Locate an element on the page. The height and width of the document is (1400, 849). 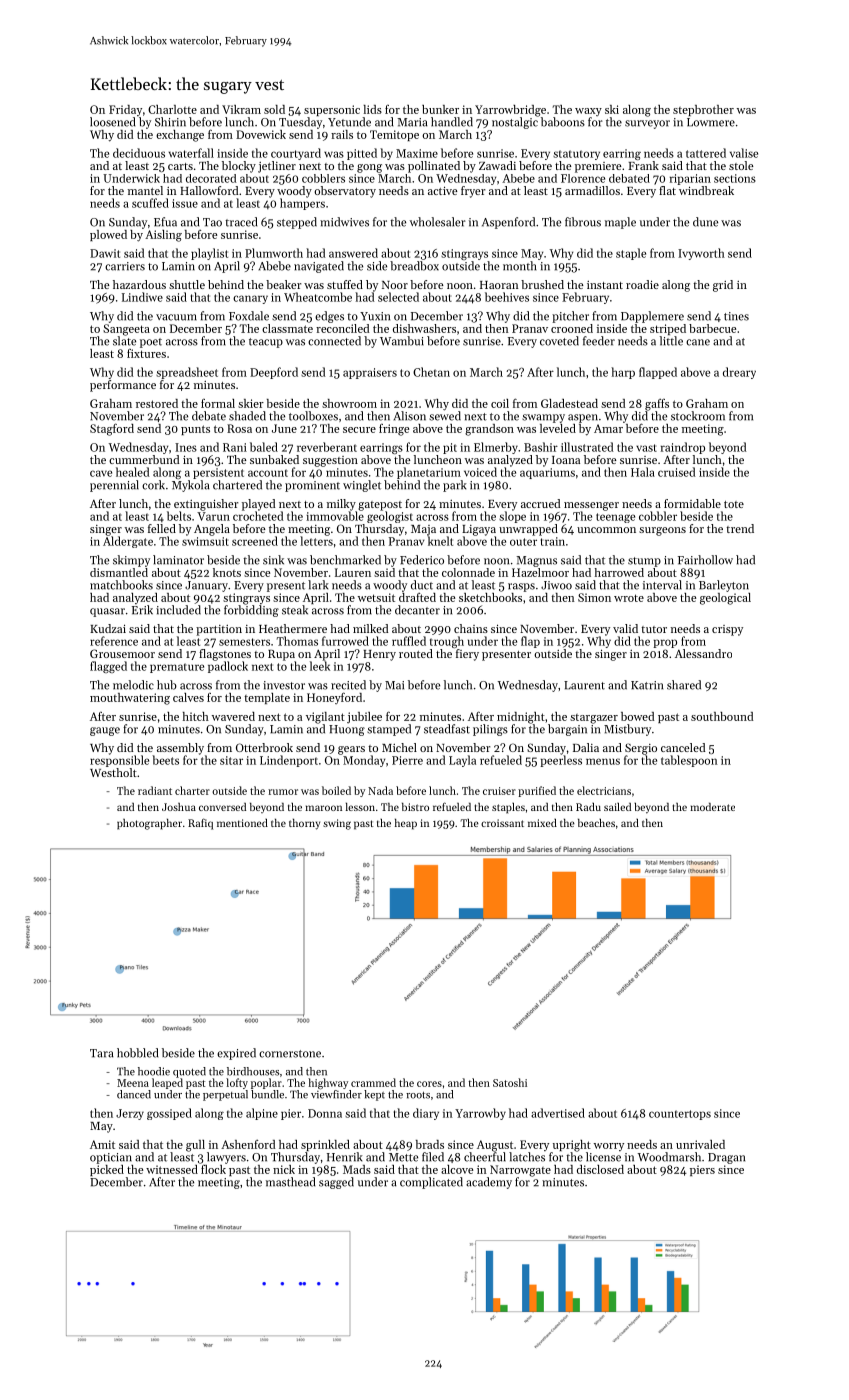
southbound is located at coordinates (722, 716).
